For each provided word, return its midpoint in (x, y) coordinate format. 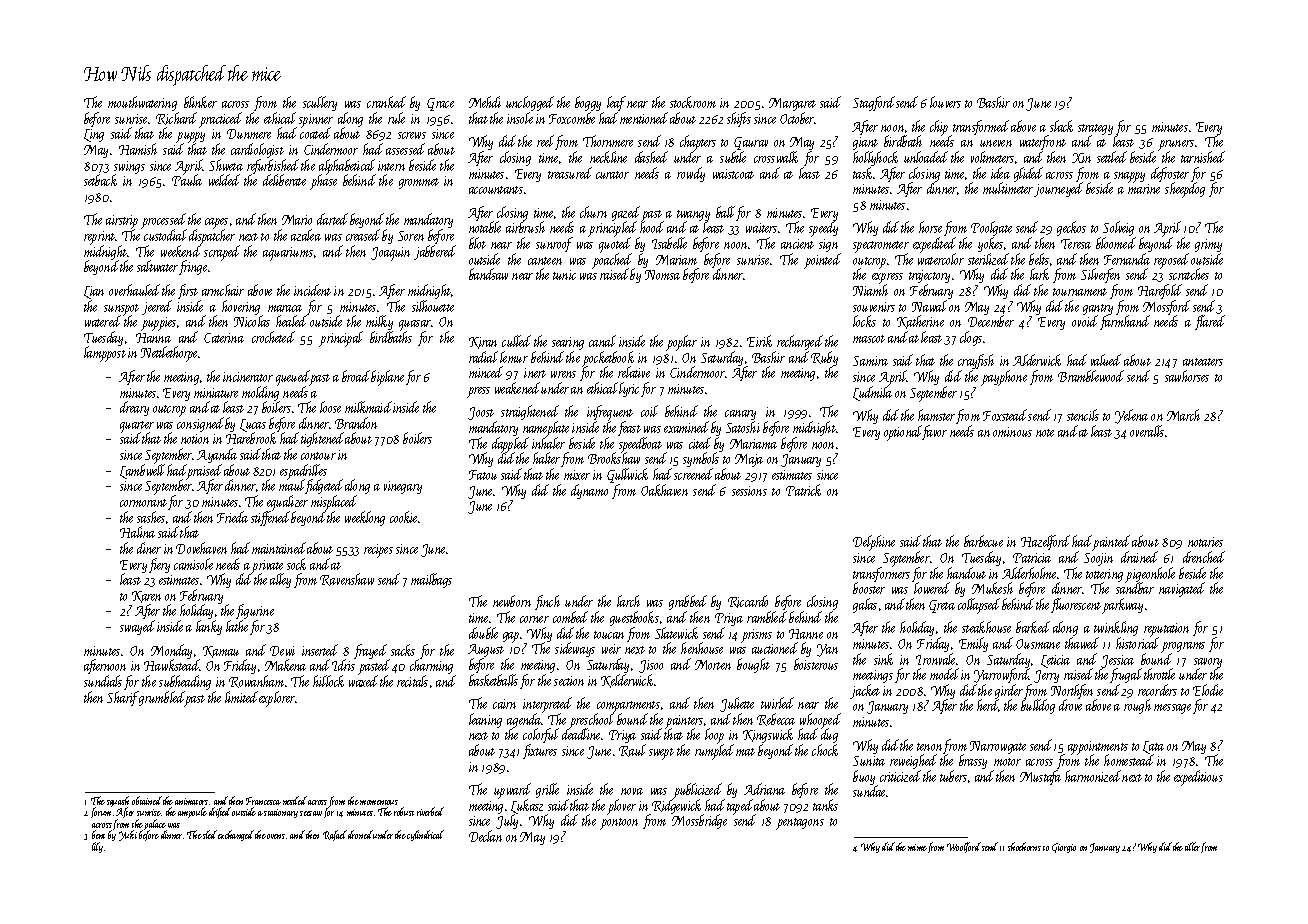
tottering (1104, 575)
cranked (386, 102)
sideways (575, 650)
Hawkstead (172, 665)
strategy (1095, 130)
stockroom (693, 102)
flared (1210, 322)
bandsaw (488, 274)
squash (118, 802)
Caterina (224, 338)
